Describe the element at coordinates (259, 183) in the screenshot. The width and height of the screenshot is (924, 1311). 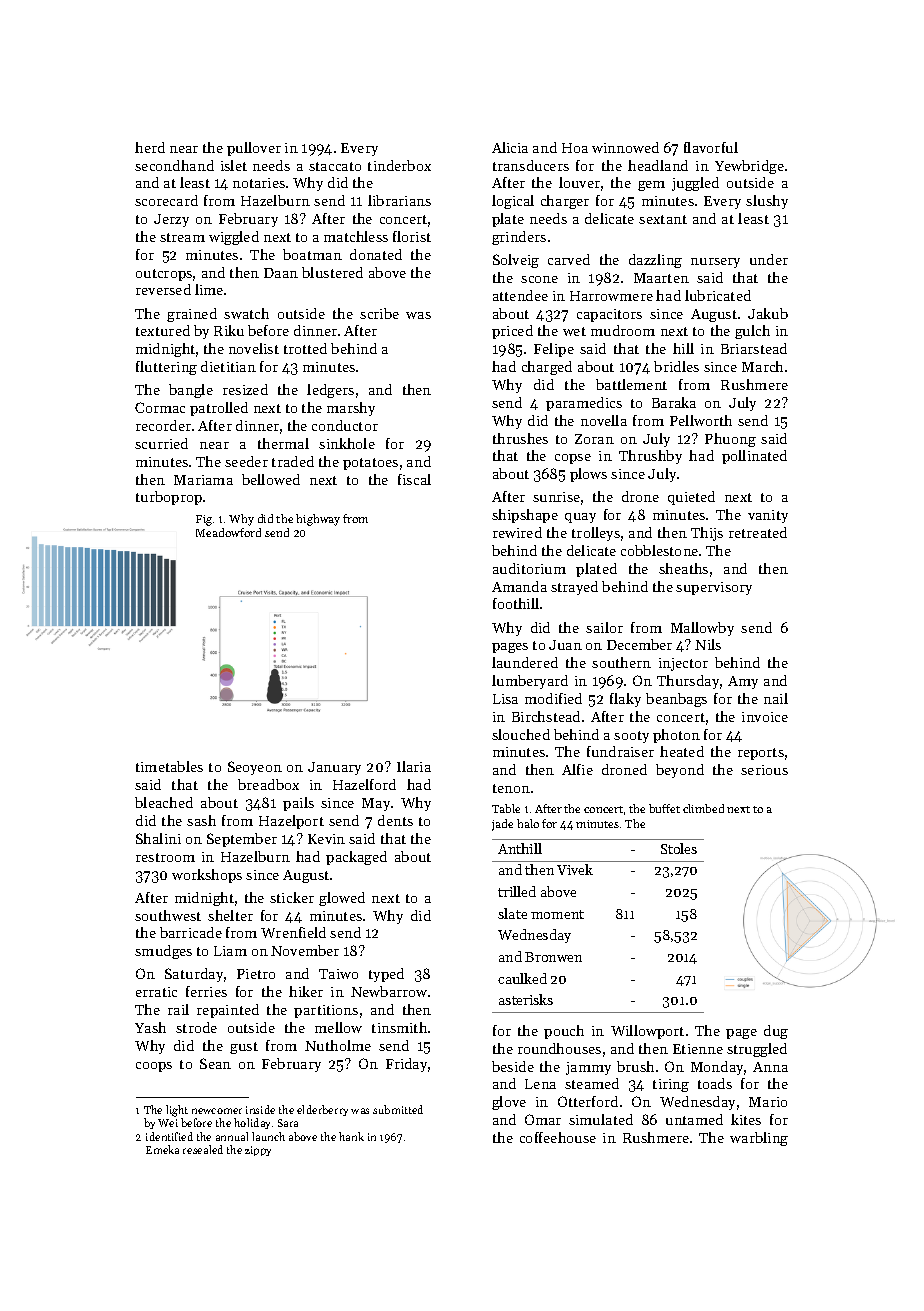
I see `notaries` at that location.
